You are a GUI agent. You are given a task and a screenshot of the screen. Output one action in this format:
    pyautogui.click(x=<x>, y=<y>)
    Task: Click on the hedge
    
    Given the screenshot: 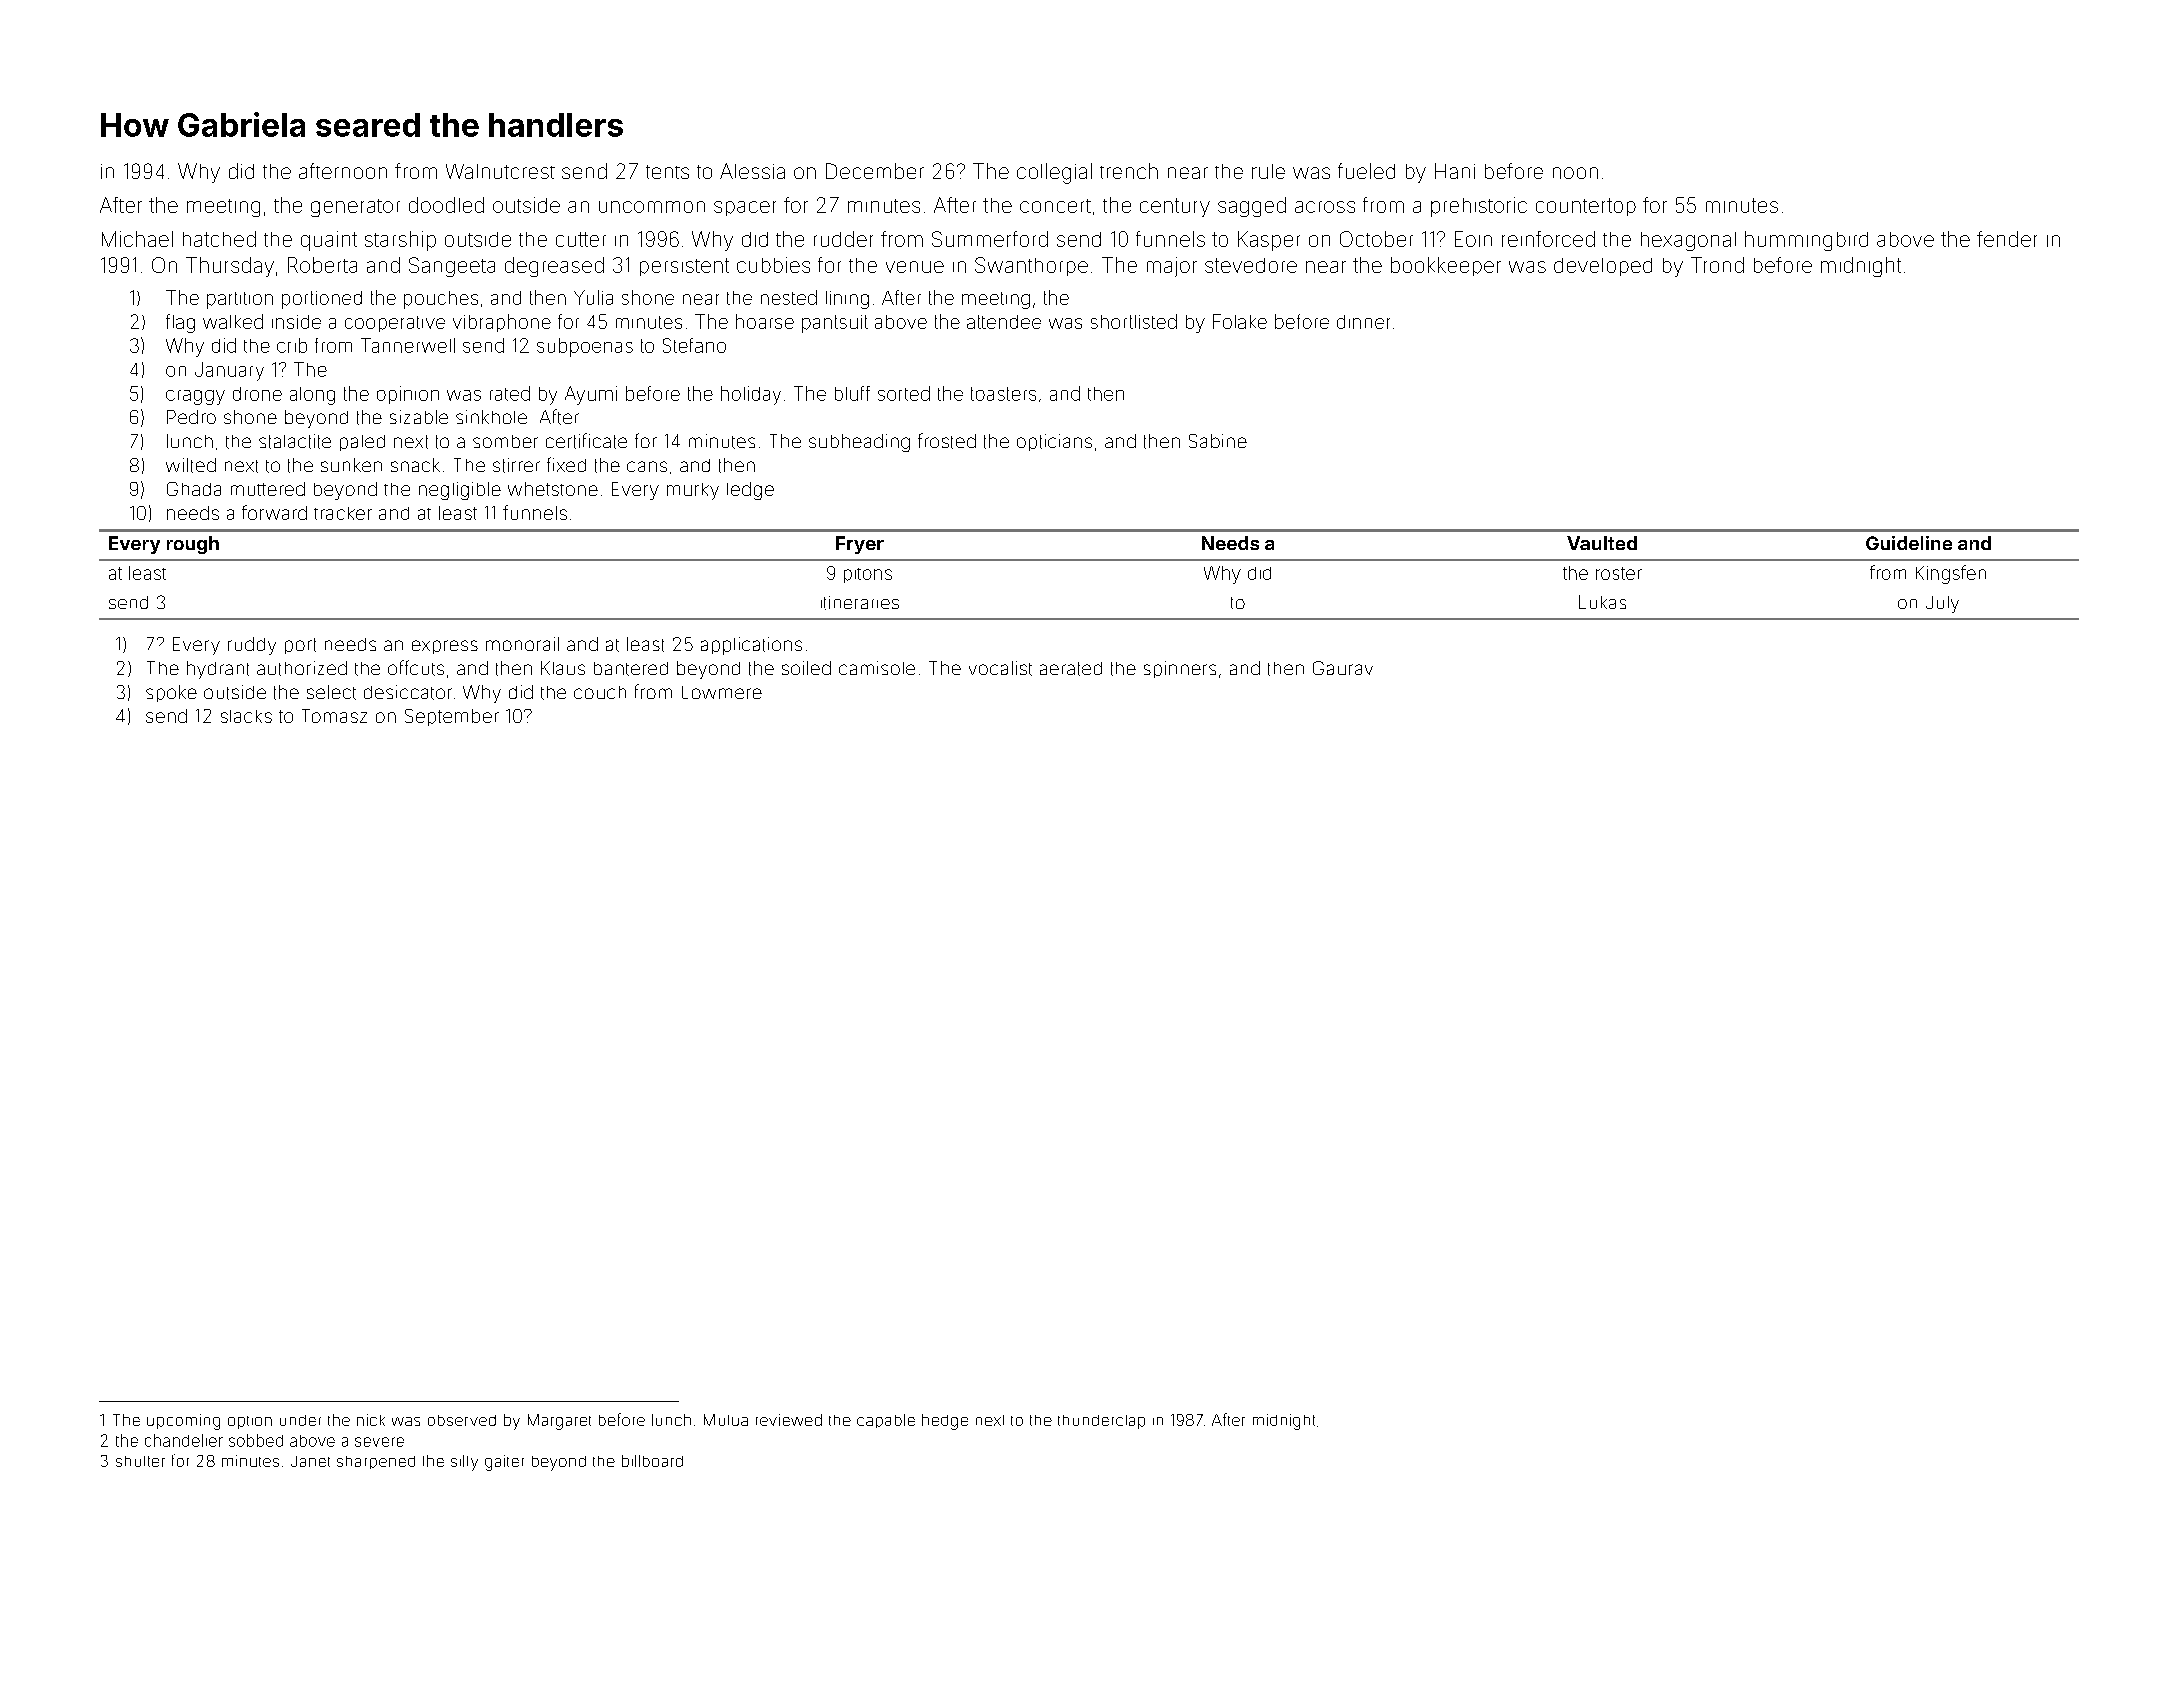 What is the action you would take?
    pyautogui.click(x=945, y=1422)
